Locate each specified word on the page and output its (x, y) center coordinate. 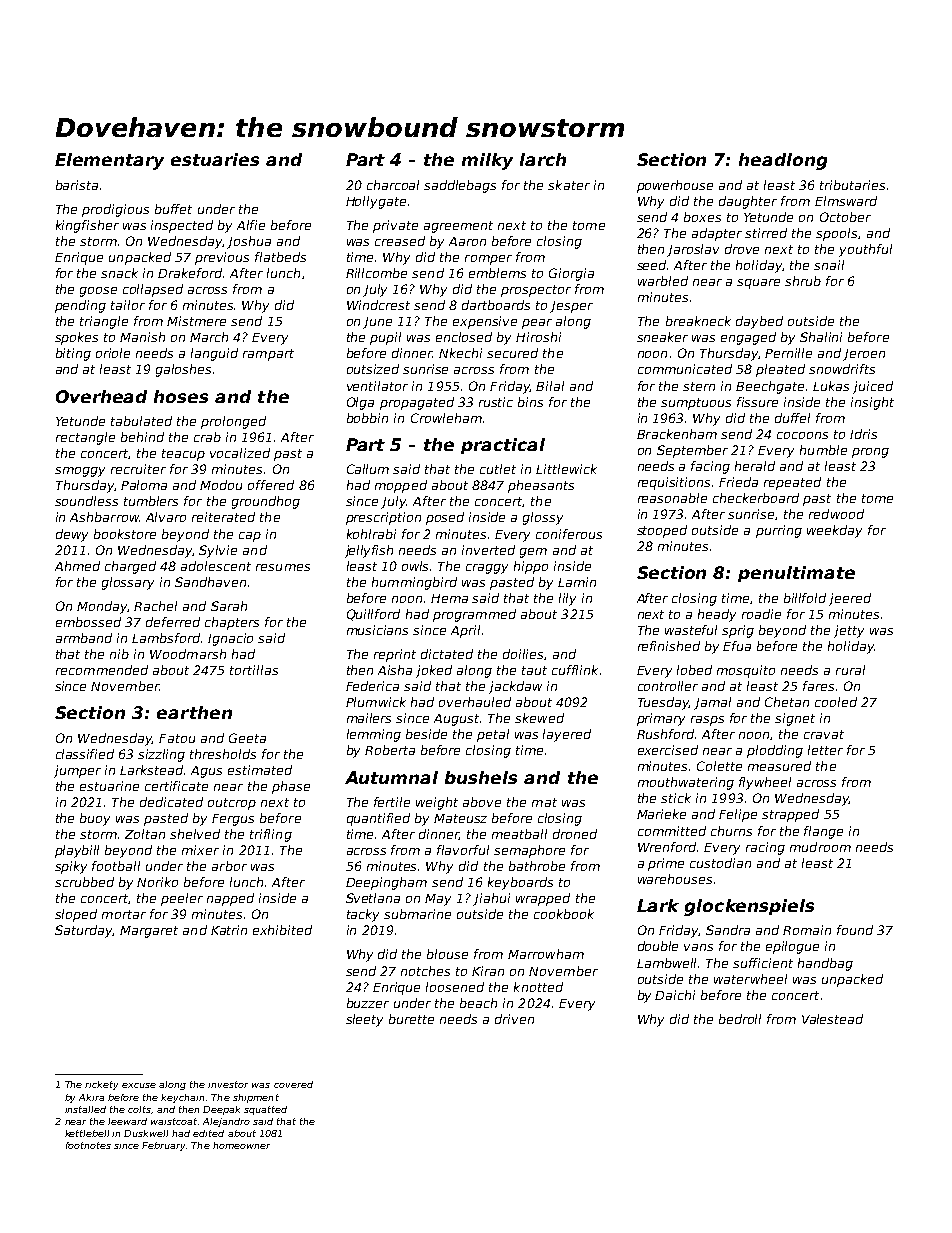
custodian (720, 863)
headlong (783, 161)
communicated (685, 369)
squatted (265, 1110)
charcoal (393, 185)
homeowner (241, 1145)
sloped (76, 915)
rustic (496, 402)
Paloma (144, 485)
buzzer (368, 1003)
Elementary (109, 161)
